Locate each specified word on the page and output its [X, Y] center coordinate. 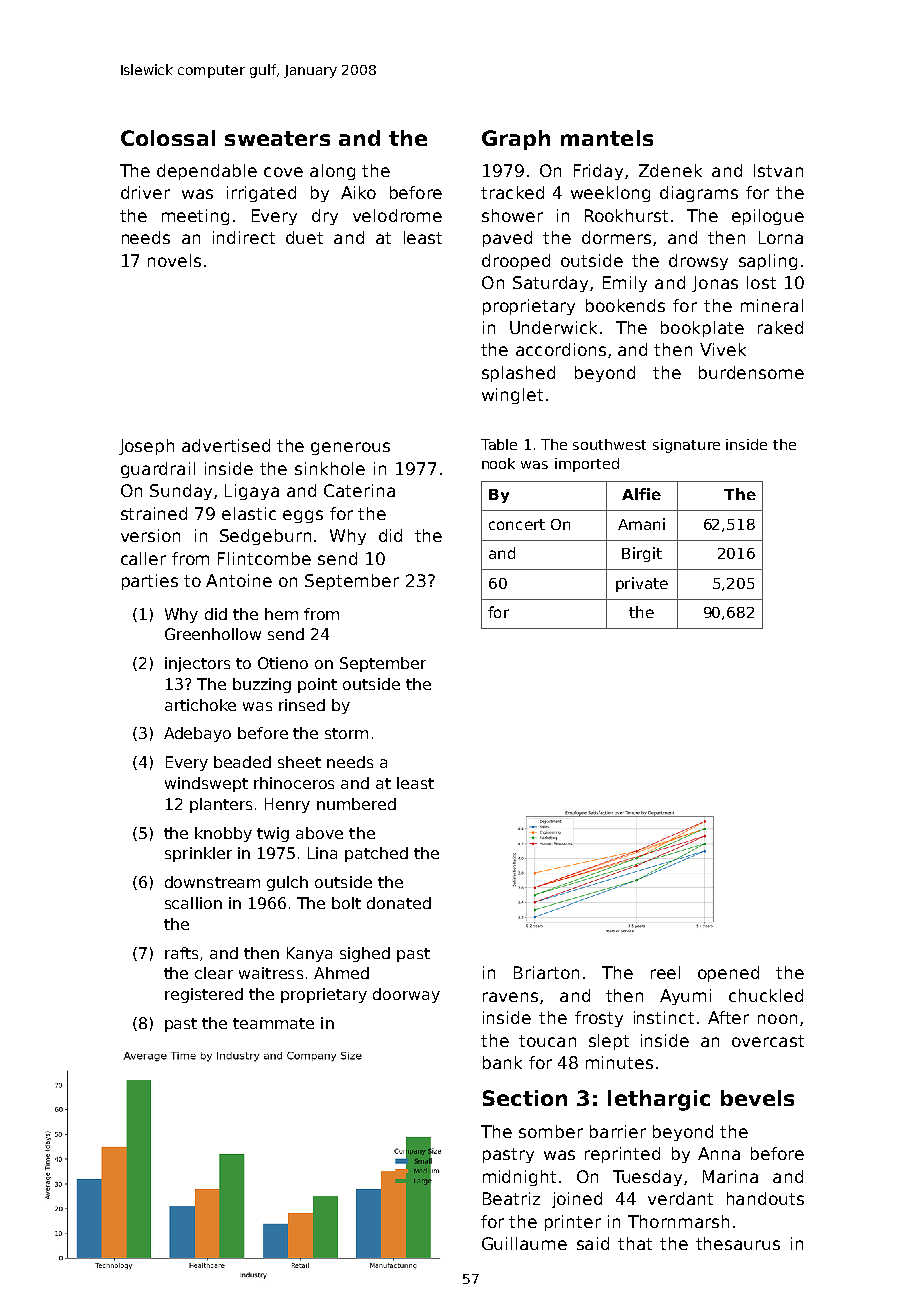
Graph [516, 140]
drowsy [698, 262]
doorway [406, 995]
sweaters [277, 138]
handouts [765, 1198]
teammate [273, 1023]
